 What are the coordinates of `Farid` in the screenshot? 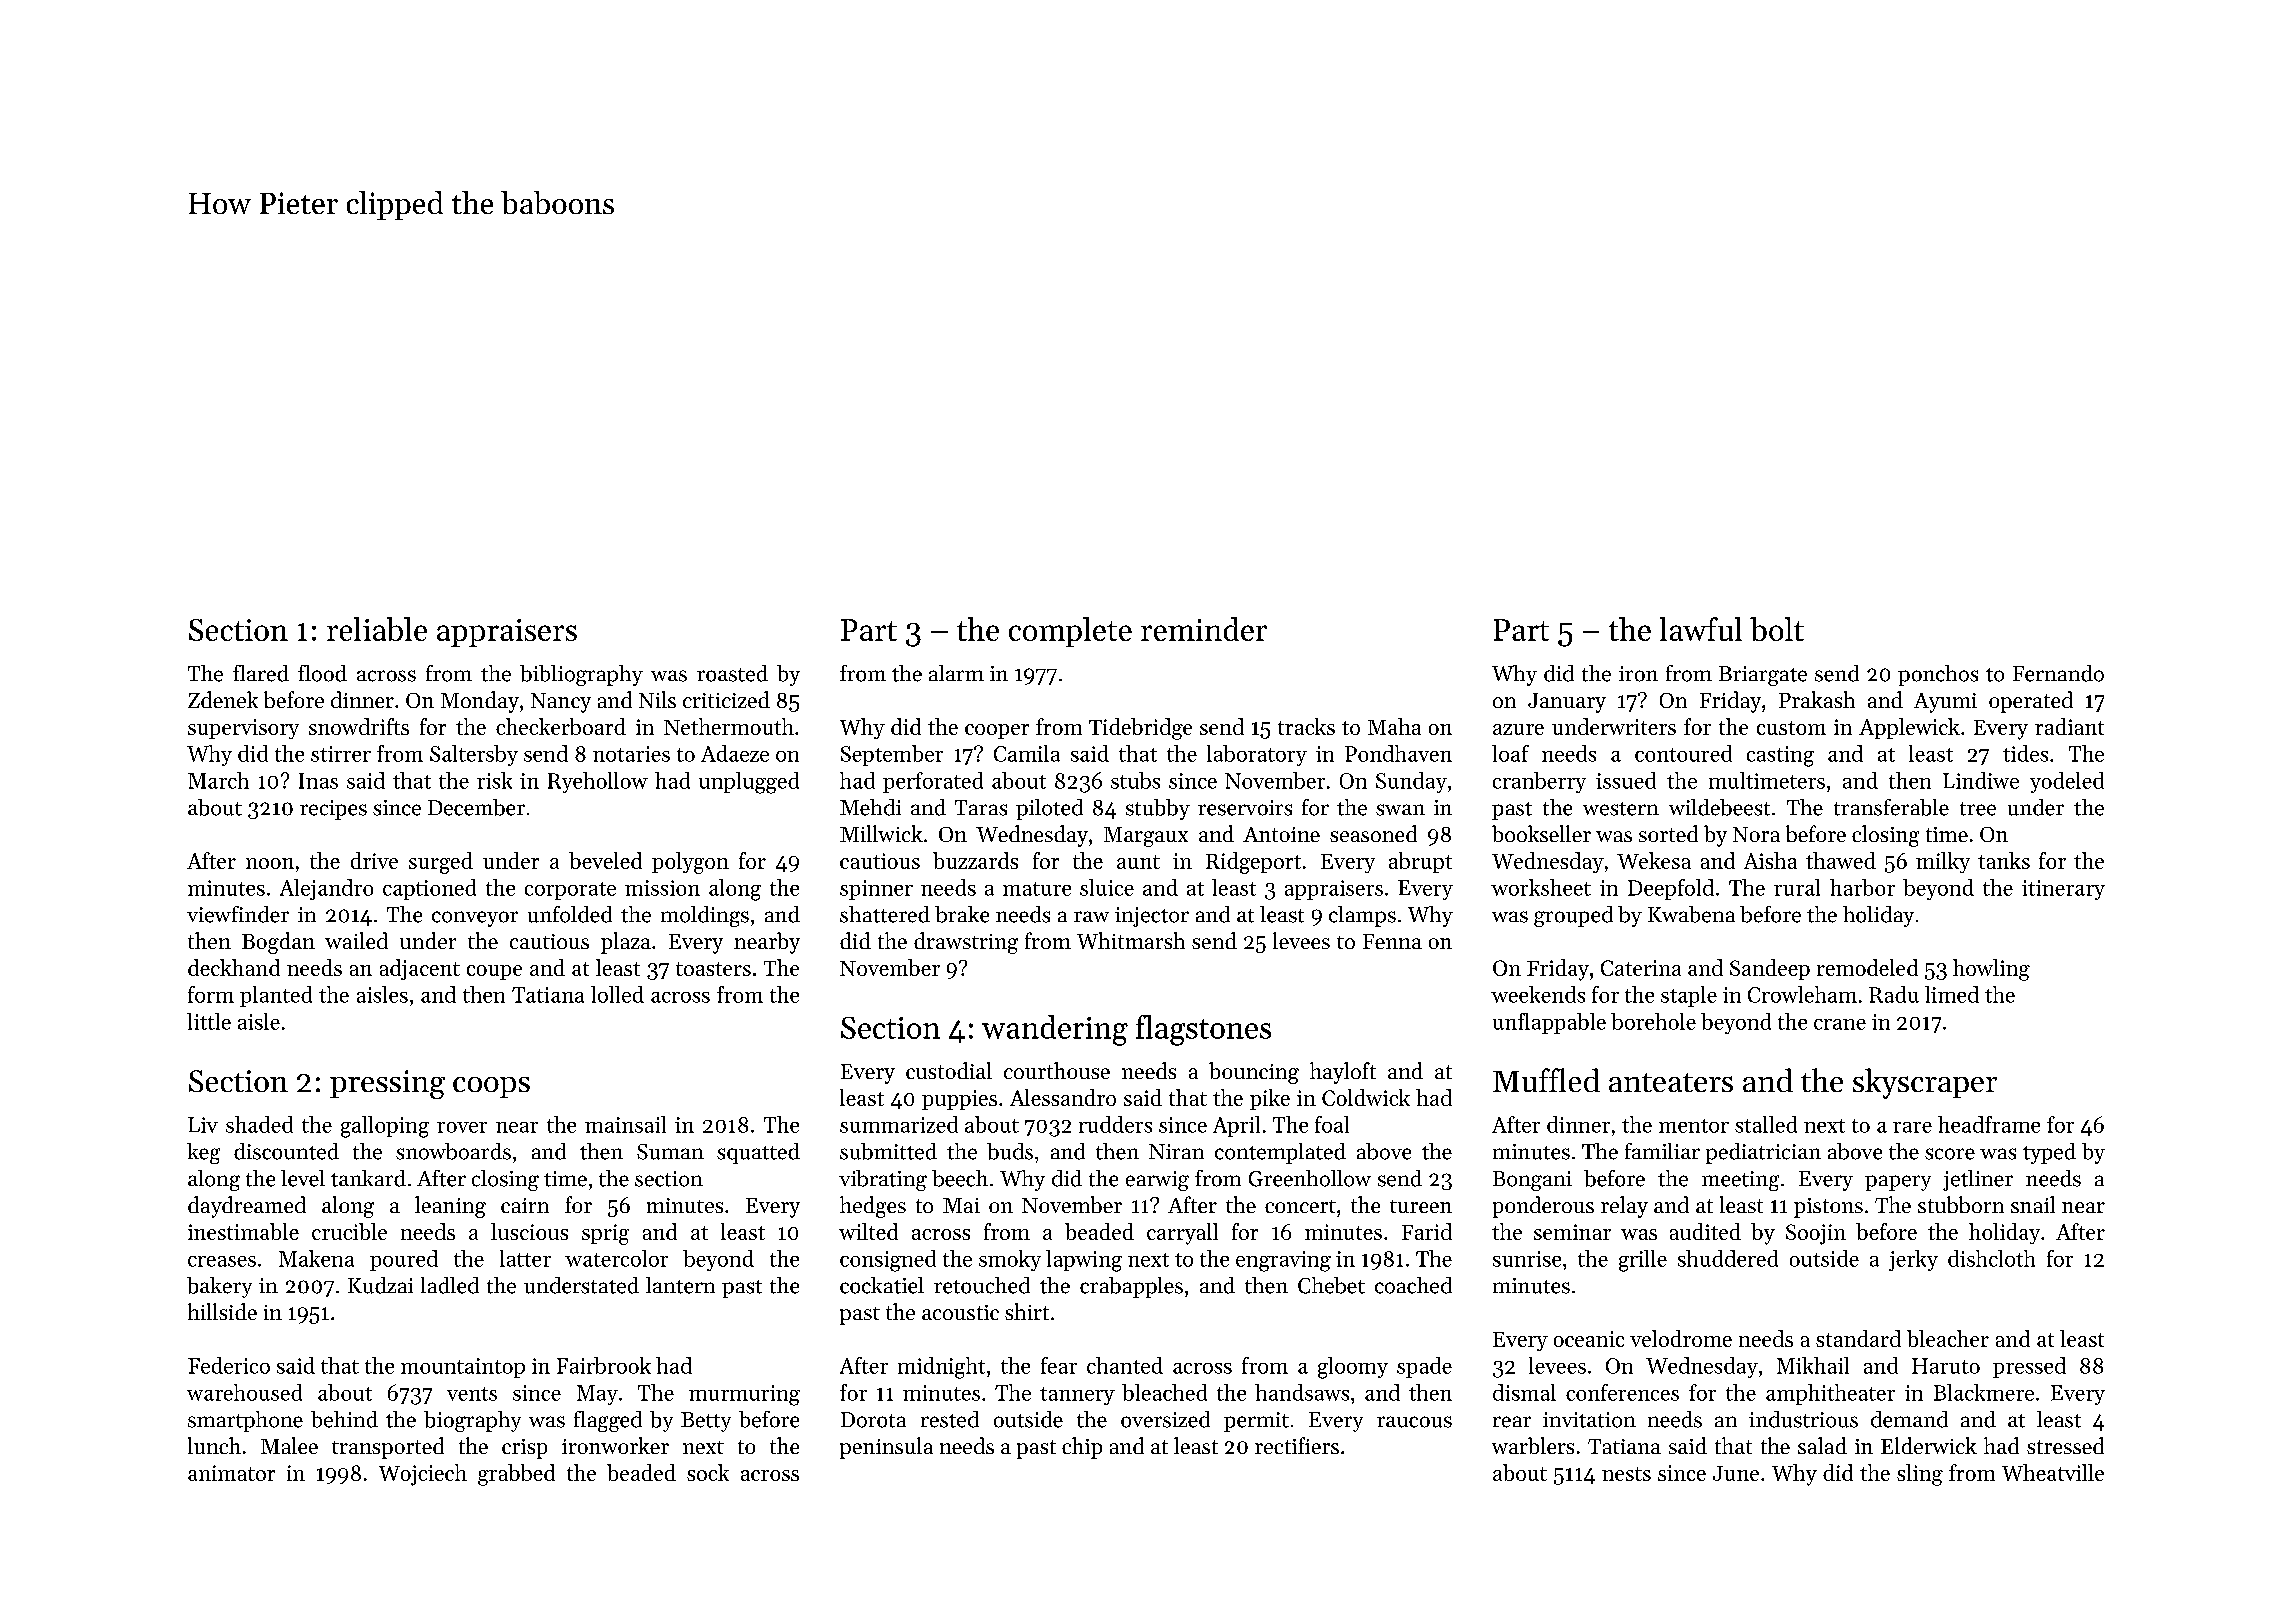 It's located at (1427, 1231).
